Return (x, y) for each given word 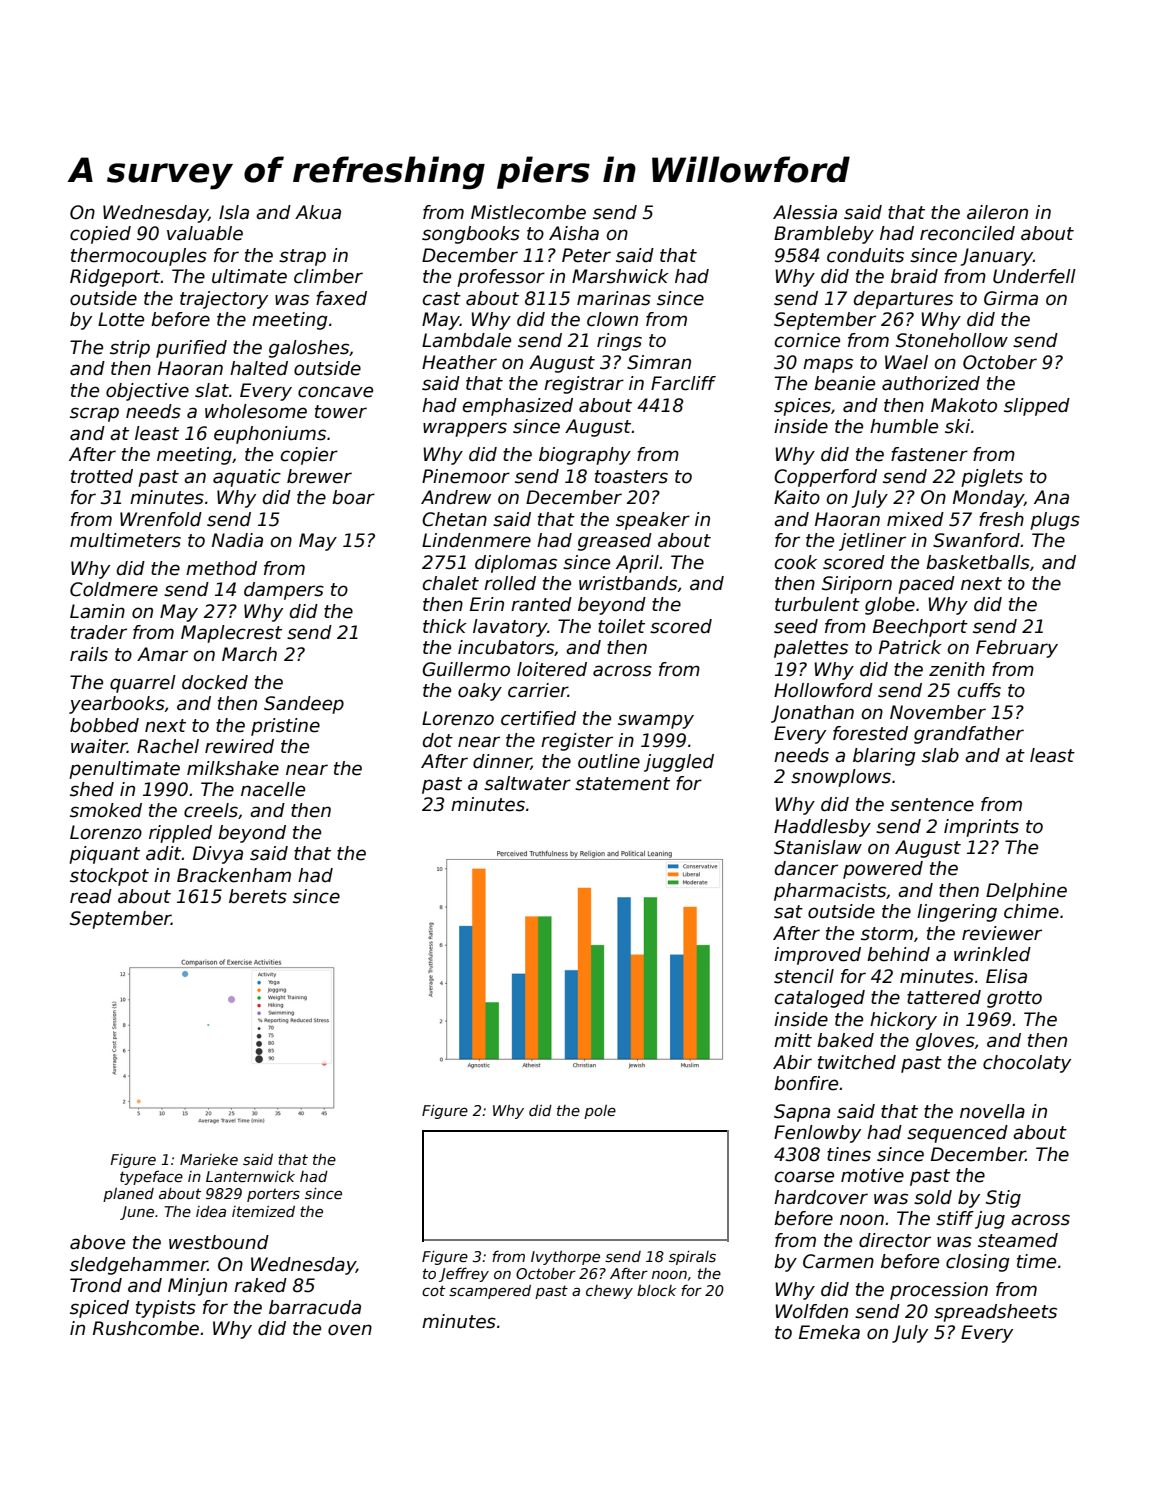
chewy (609, 1292)
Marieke (209, 1159)
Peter (586, 255)
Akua (318, 212)
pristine (285, 727)
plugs (1055, 521)
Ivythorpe (565, 1258)
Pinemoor (466, 476)
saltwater (527, 783)
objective (147, 392)
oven (350, 1330)
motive (872, 1175)
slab (940, 755)
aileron (997, 212)
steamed (1018, 1240)
